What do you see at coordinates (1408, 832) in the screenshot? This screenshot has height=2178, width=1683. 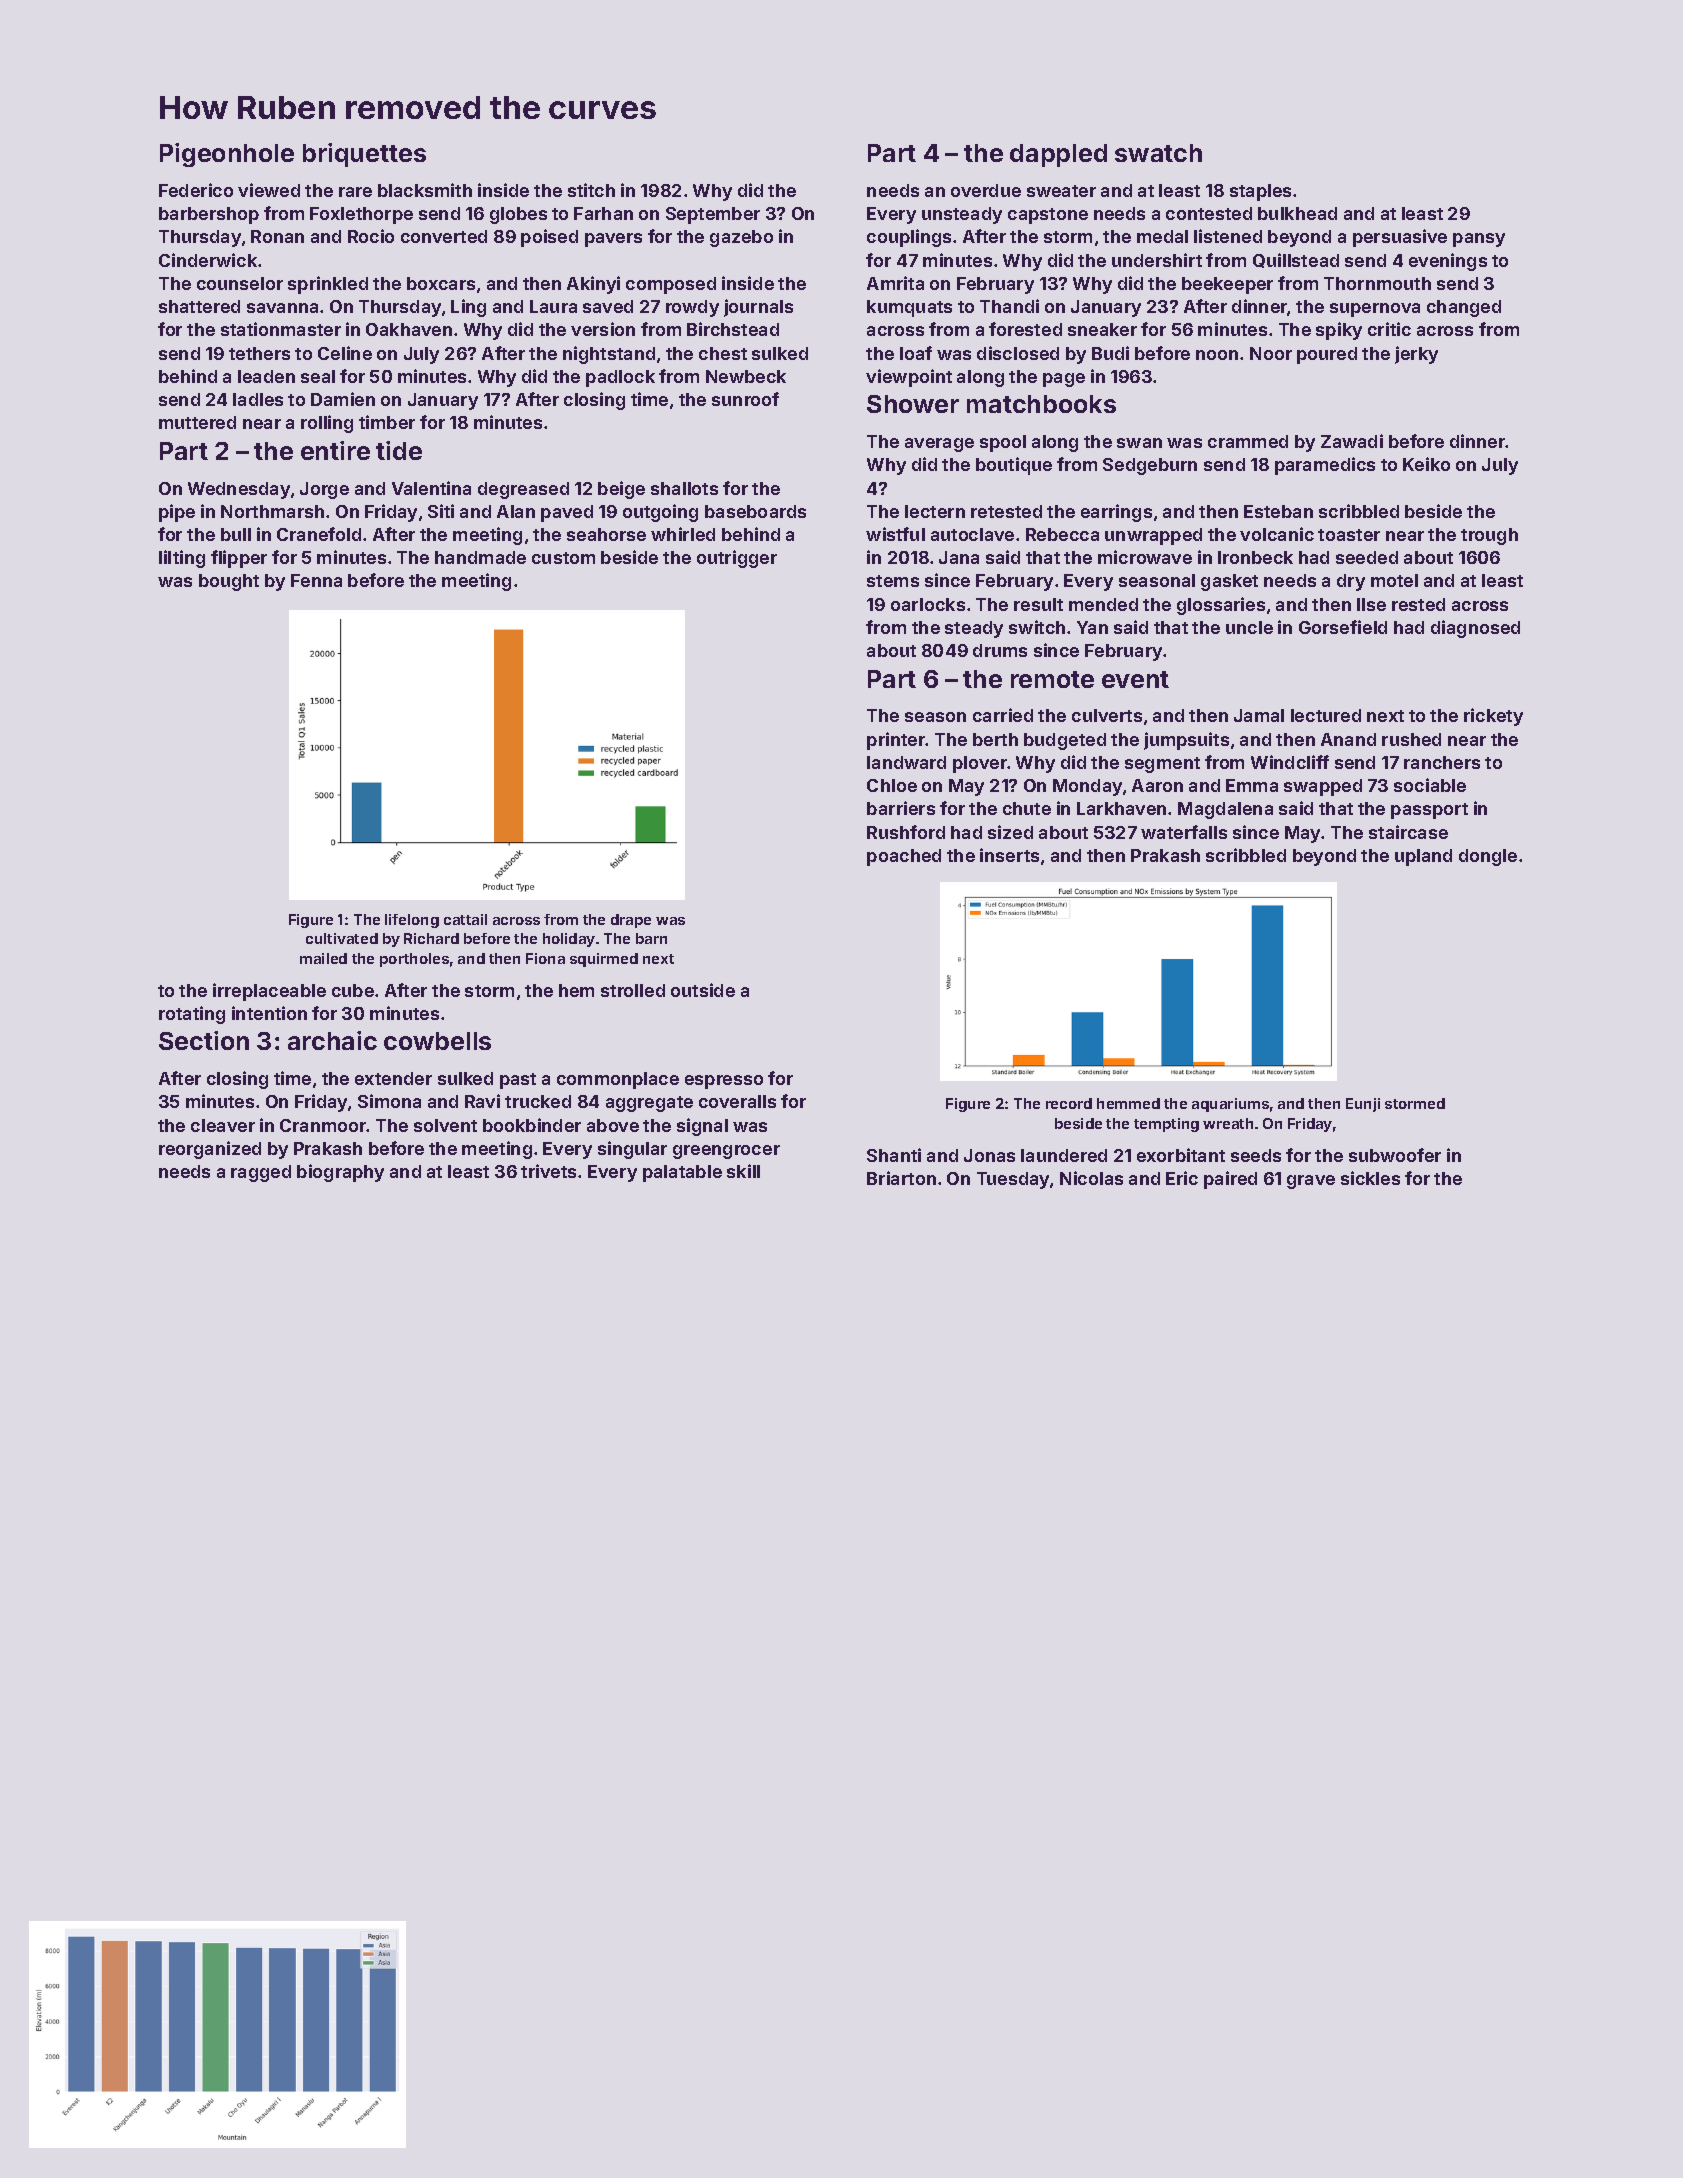 I see `staircase` at bounding box center [1408, 832].
